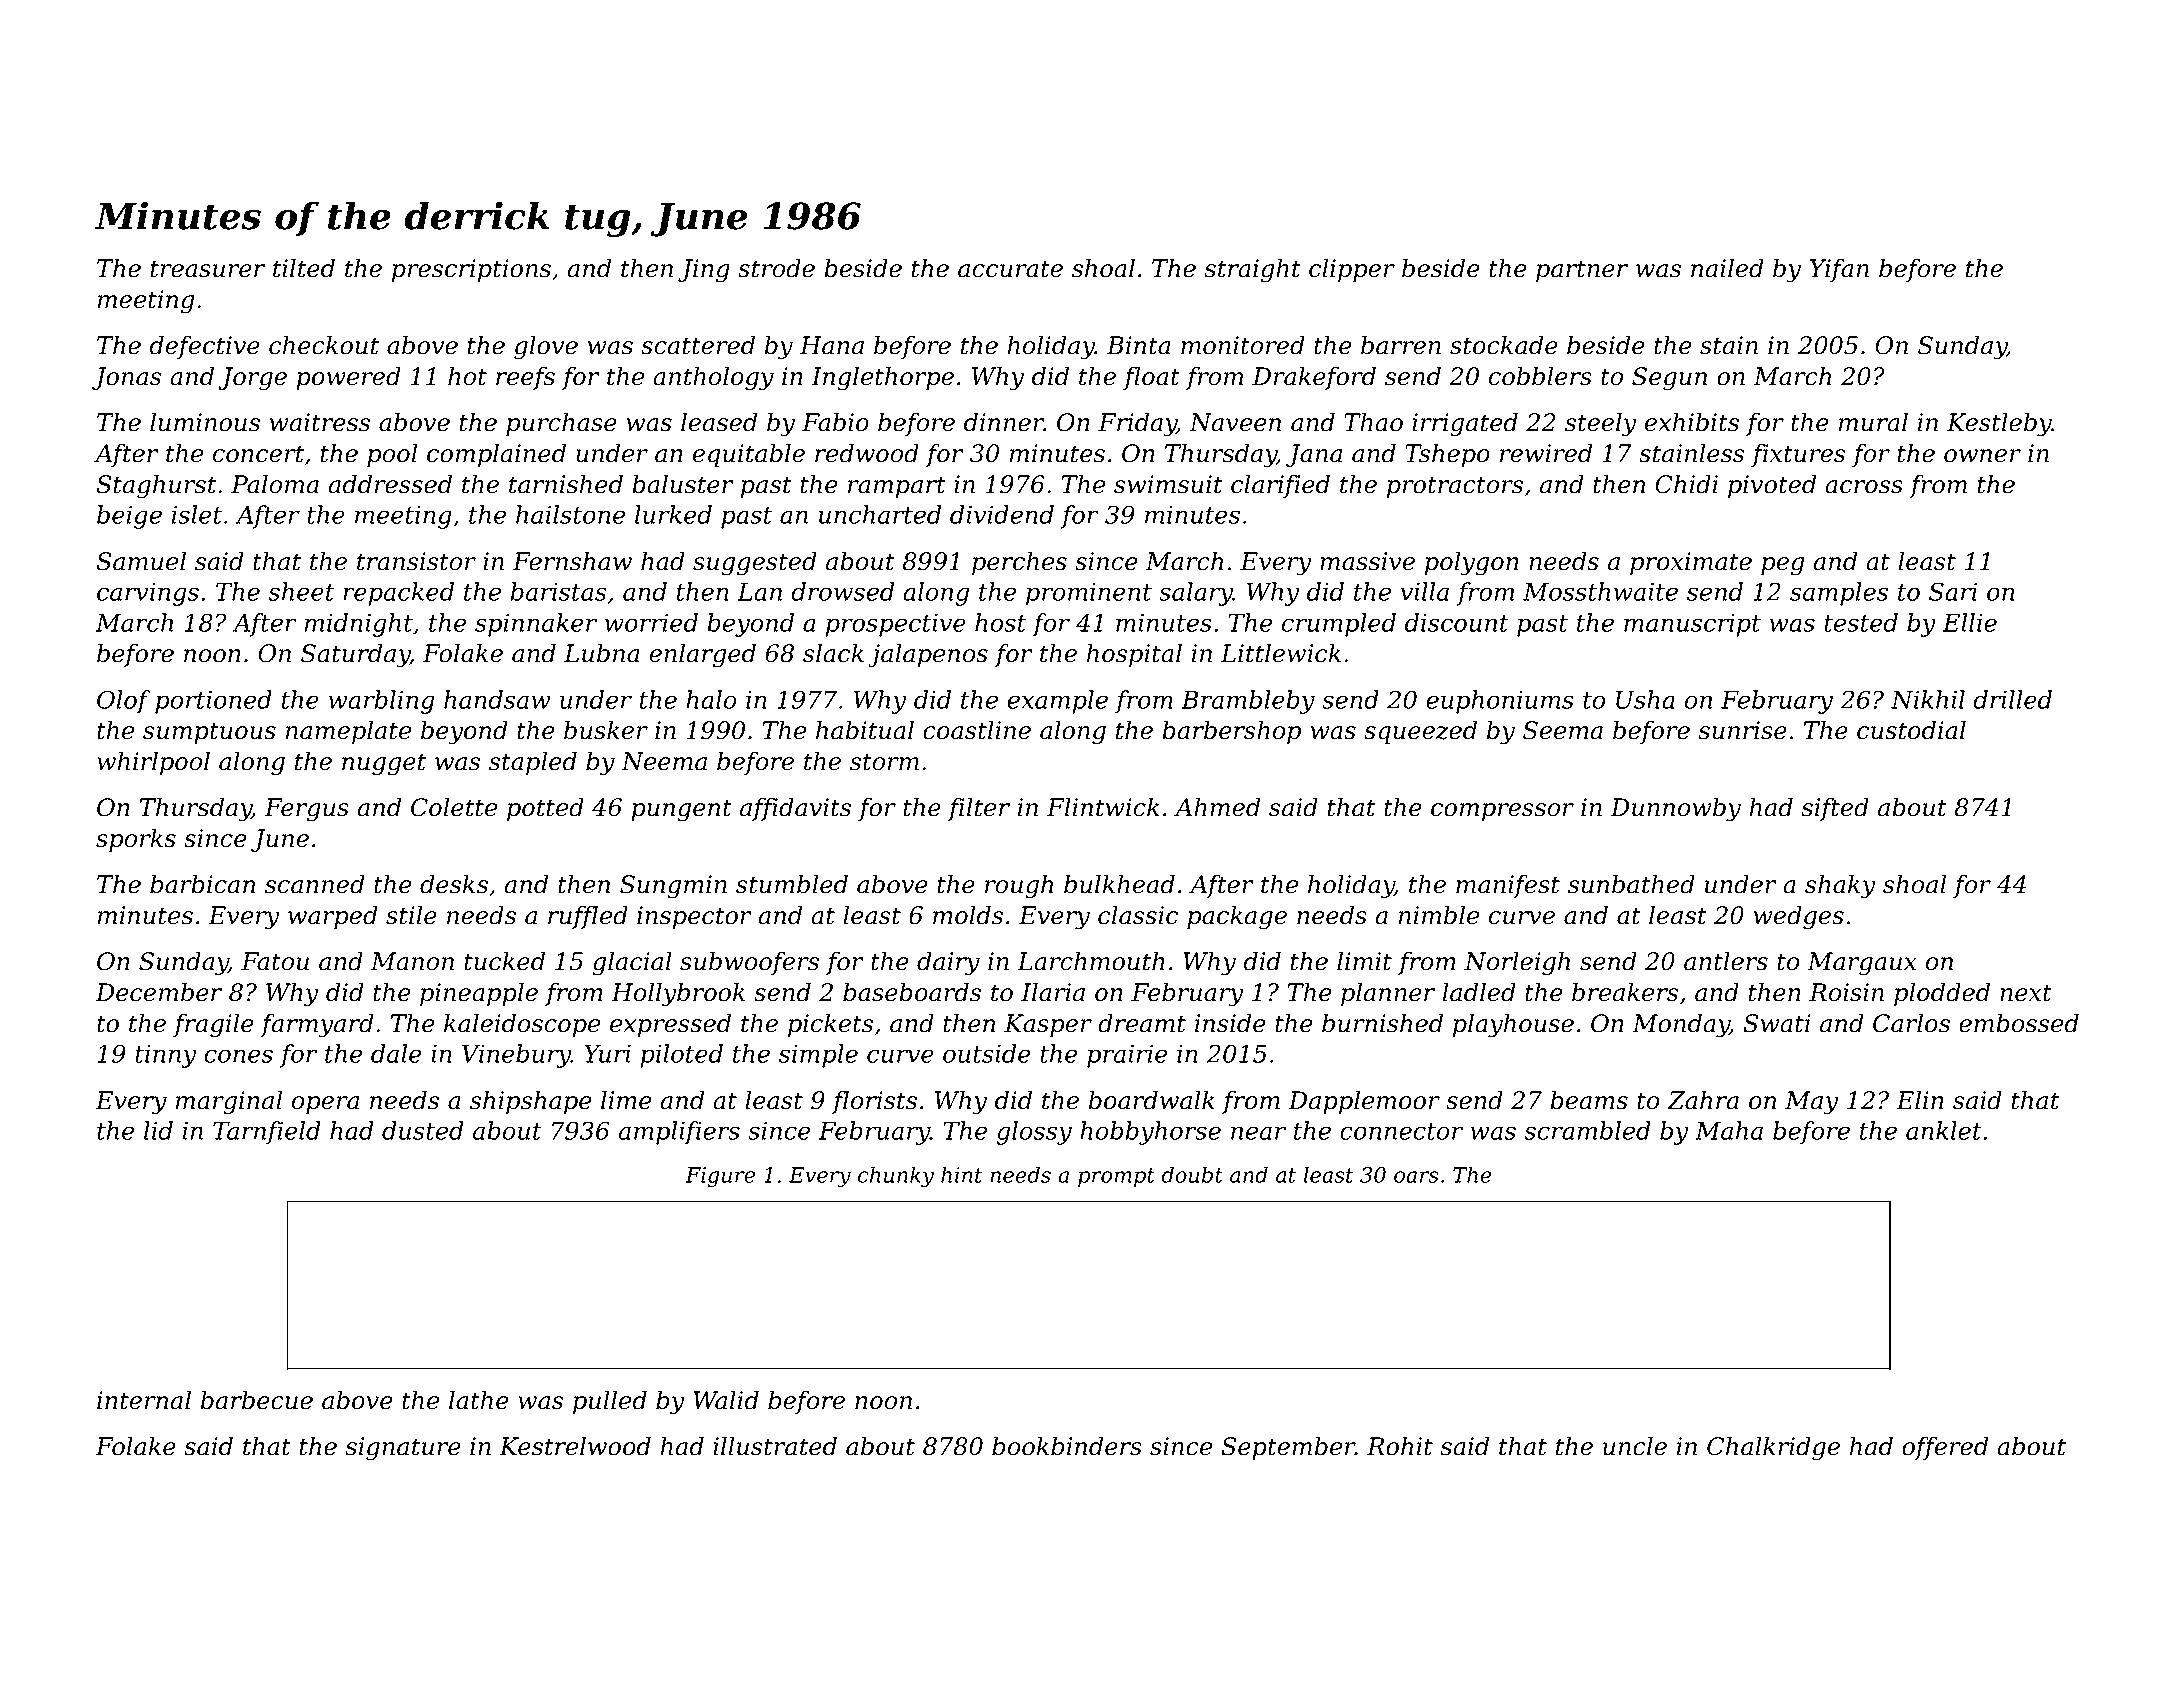 This screenshot has height=1683, width=2178. Describe the element at coordinates (1920, 1099) in the screenshot. I see `Elin` at that location.
